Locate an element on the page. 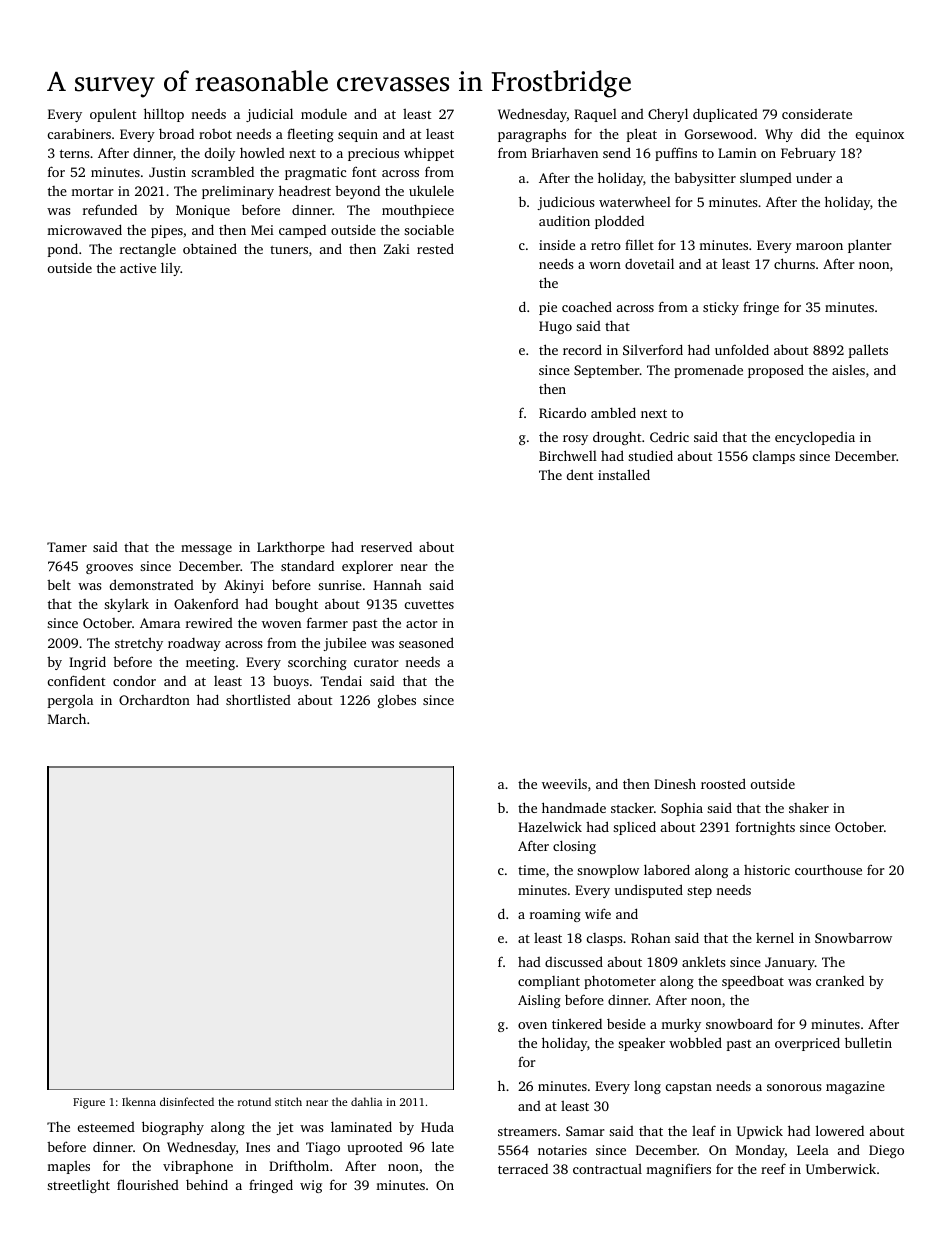  duplicated is located at coordinates (725, 115).
